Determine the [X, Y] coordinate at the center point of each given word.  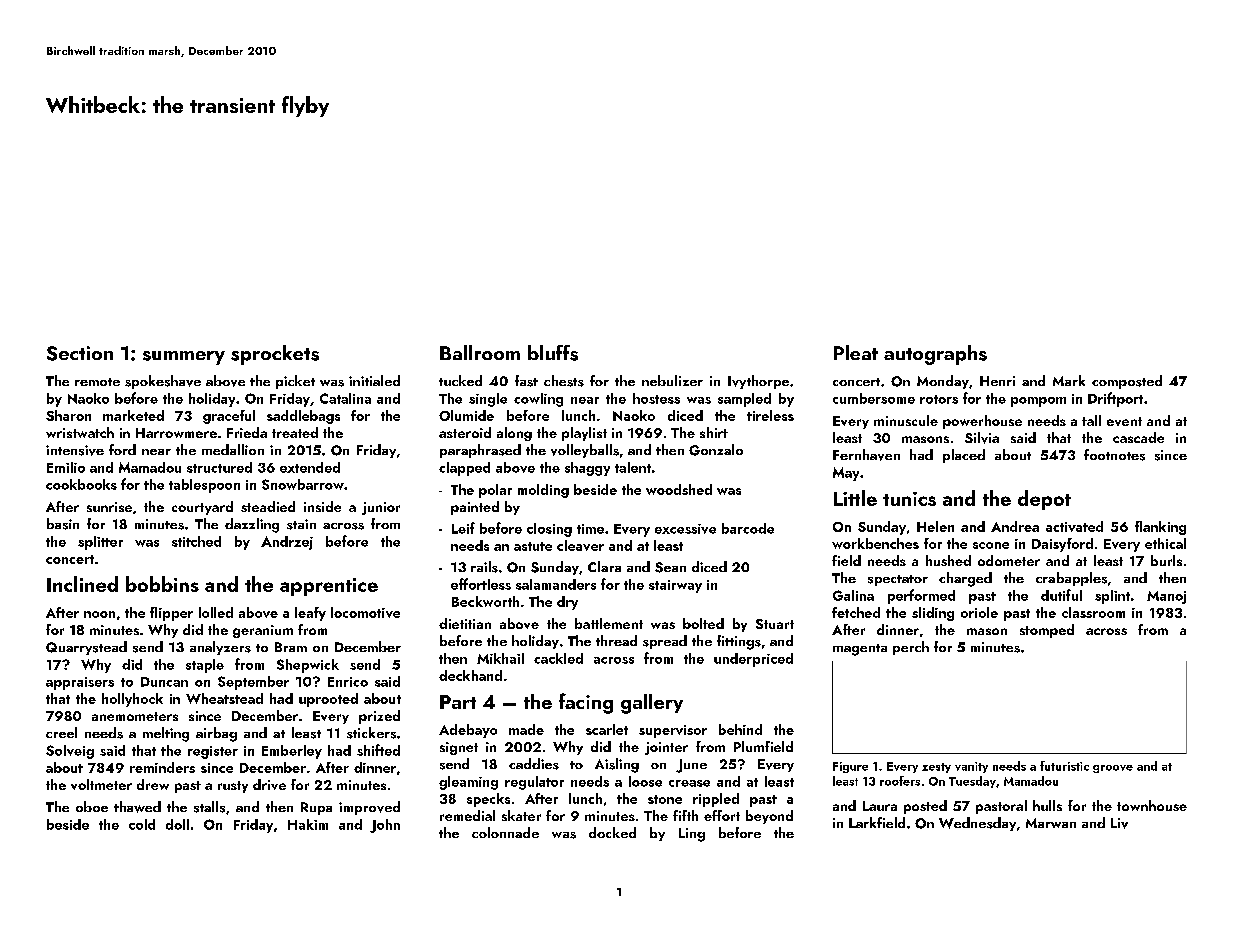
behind [740, 729]
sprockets [275, 355]
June [691, 766]
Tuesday [972, 782]
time [590, 529]
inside [322, 506]
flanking [1160, 528]
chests [564, 381]
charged [965, 579]
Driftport [1115, 399]
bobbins [162, 584]
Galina [853, 595]
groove [1113, 769]
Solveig [70, 752]
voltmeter [101, 784]
